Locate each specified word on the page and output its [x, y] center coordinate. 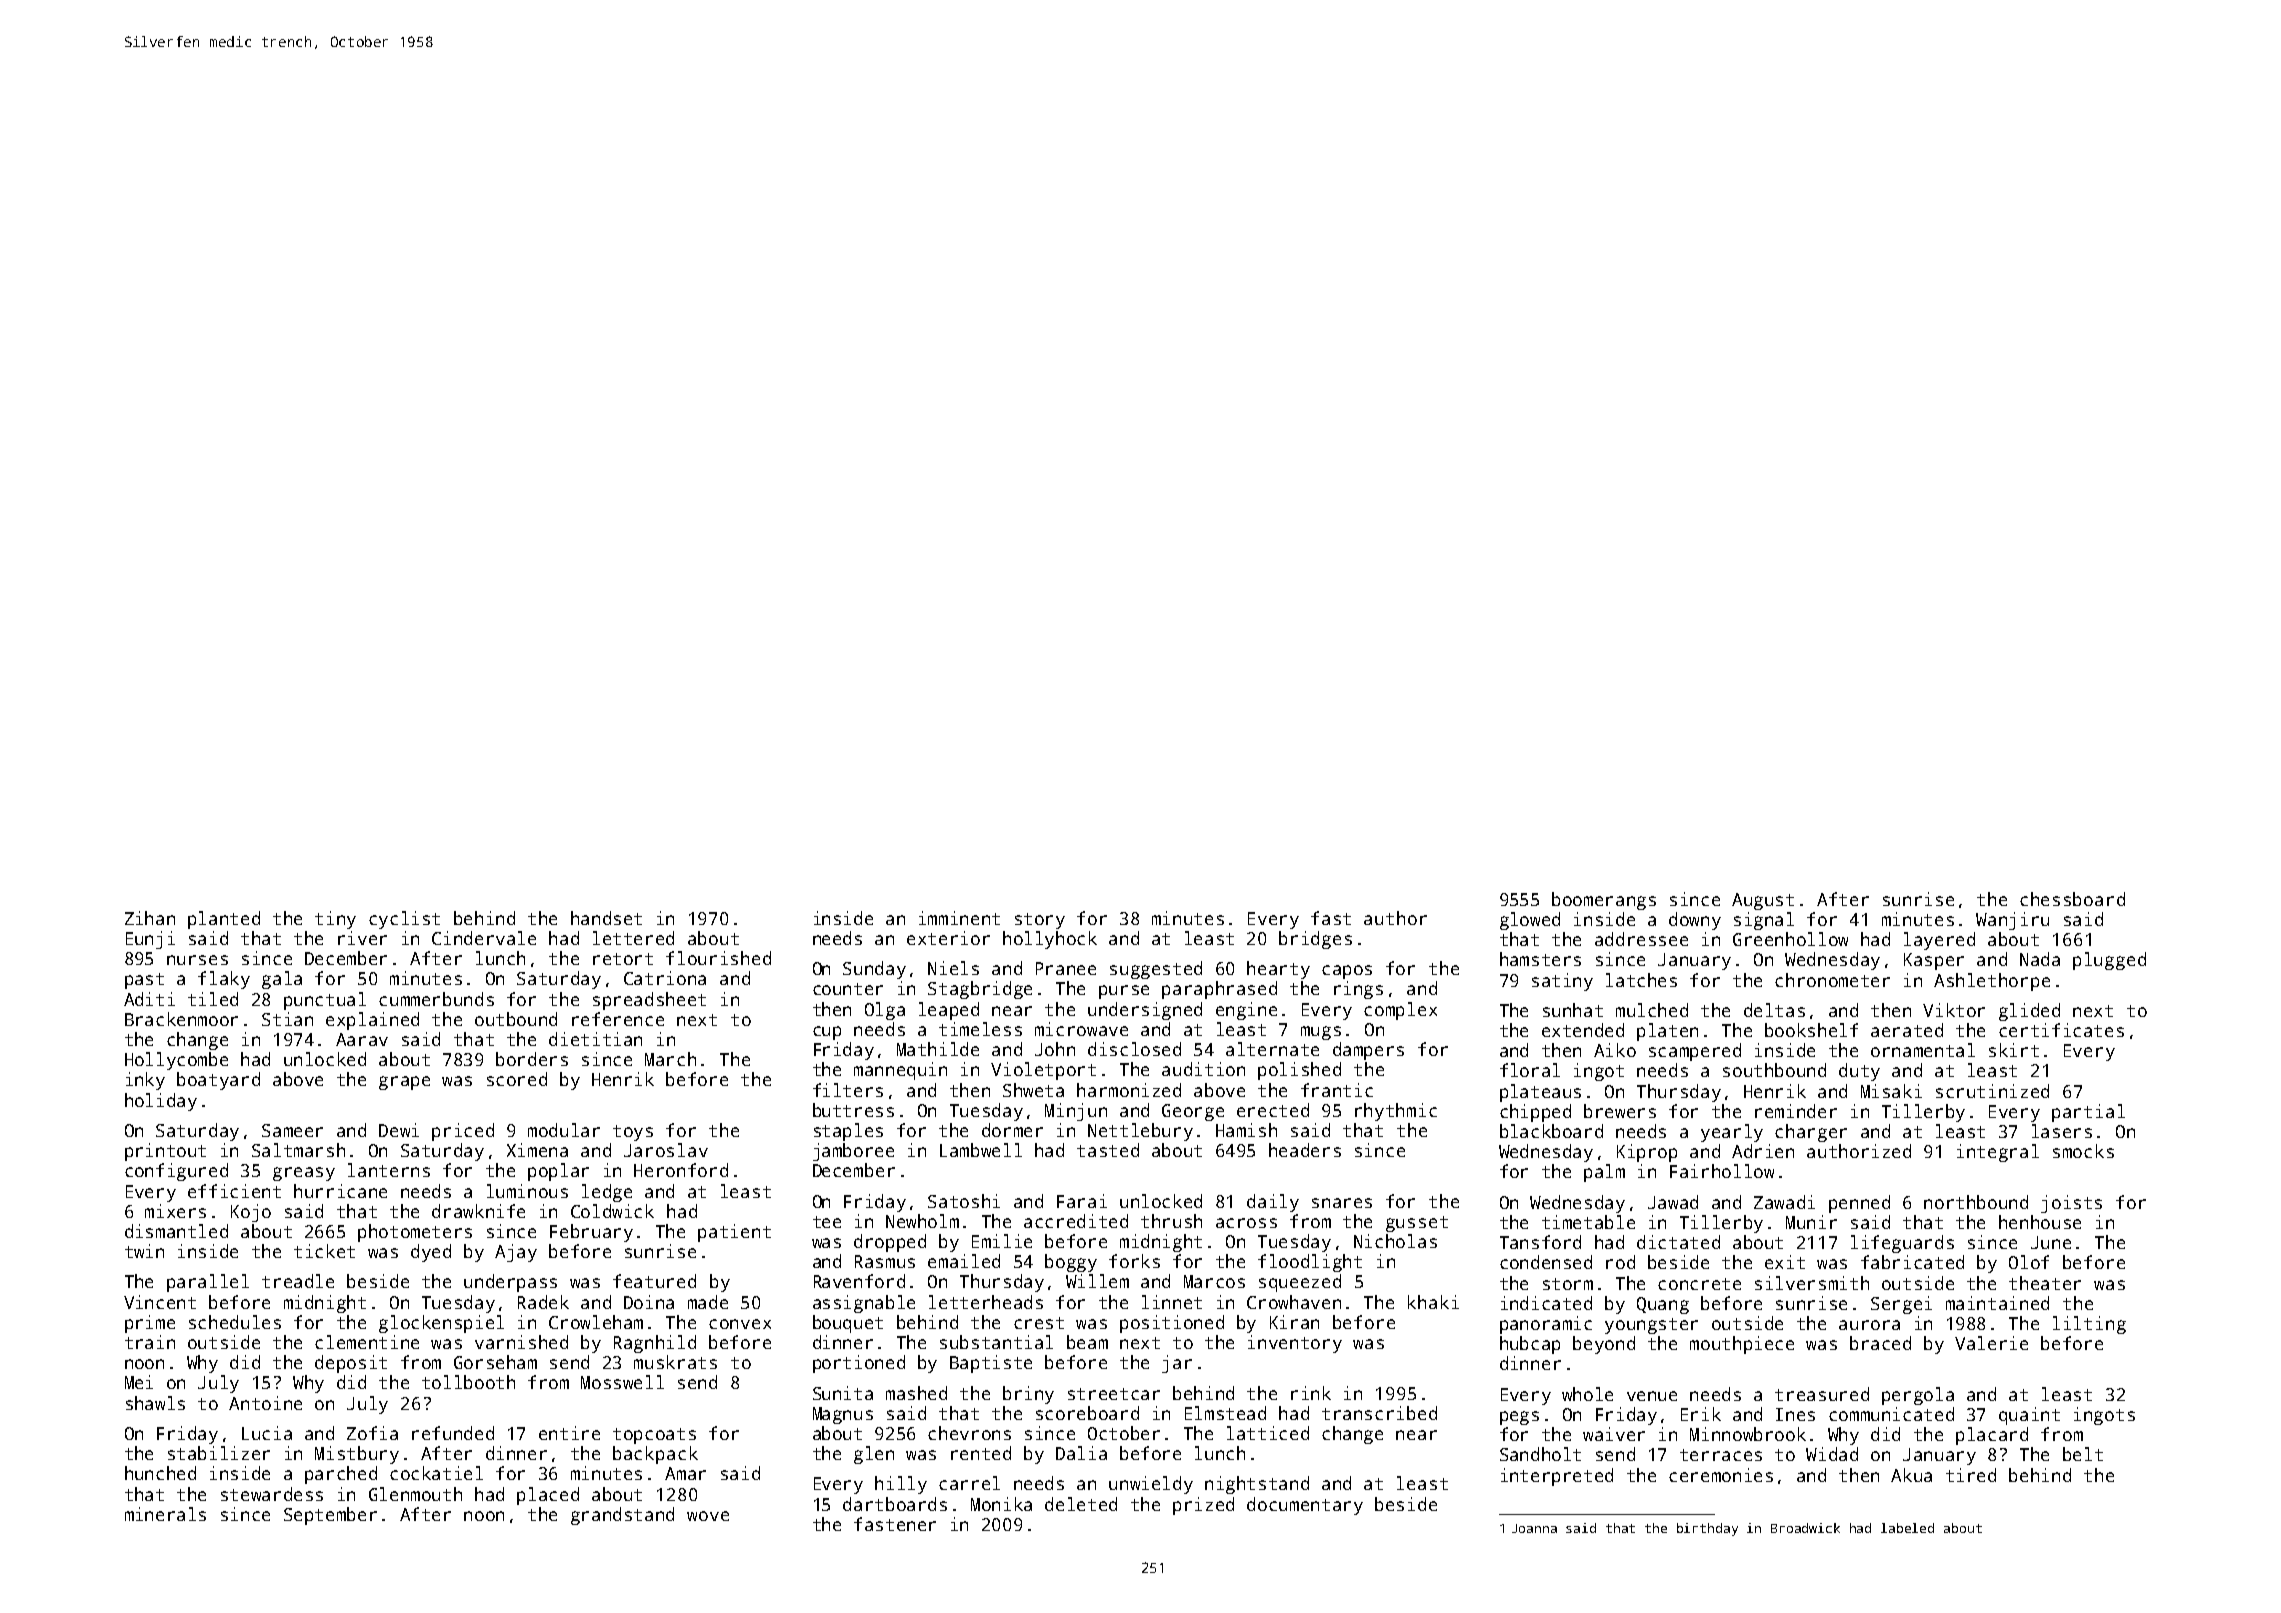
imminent [959, 918]
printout [165, 1152]
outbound [516, 1019]
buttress [853, 1110]
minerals [165, 1514]
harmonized [1129, 1090]
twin [144, 1251]
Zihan [150, 918]
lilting [2089, 1325]
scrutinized [1992, 1091]
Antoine [265, 1403]
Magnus [843, 1415]
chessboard [2072, 899]
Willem [1097, 1281]
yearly [1732, 1133]
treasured [1822, 1394]
